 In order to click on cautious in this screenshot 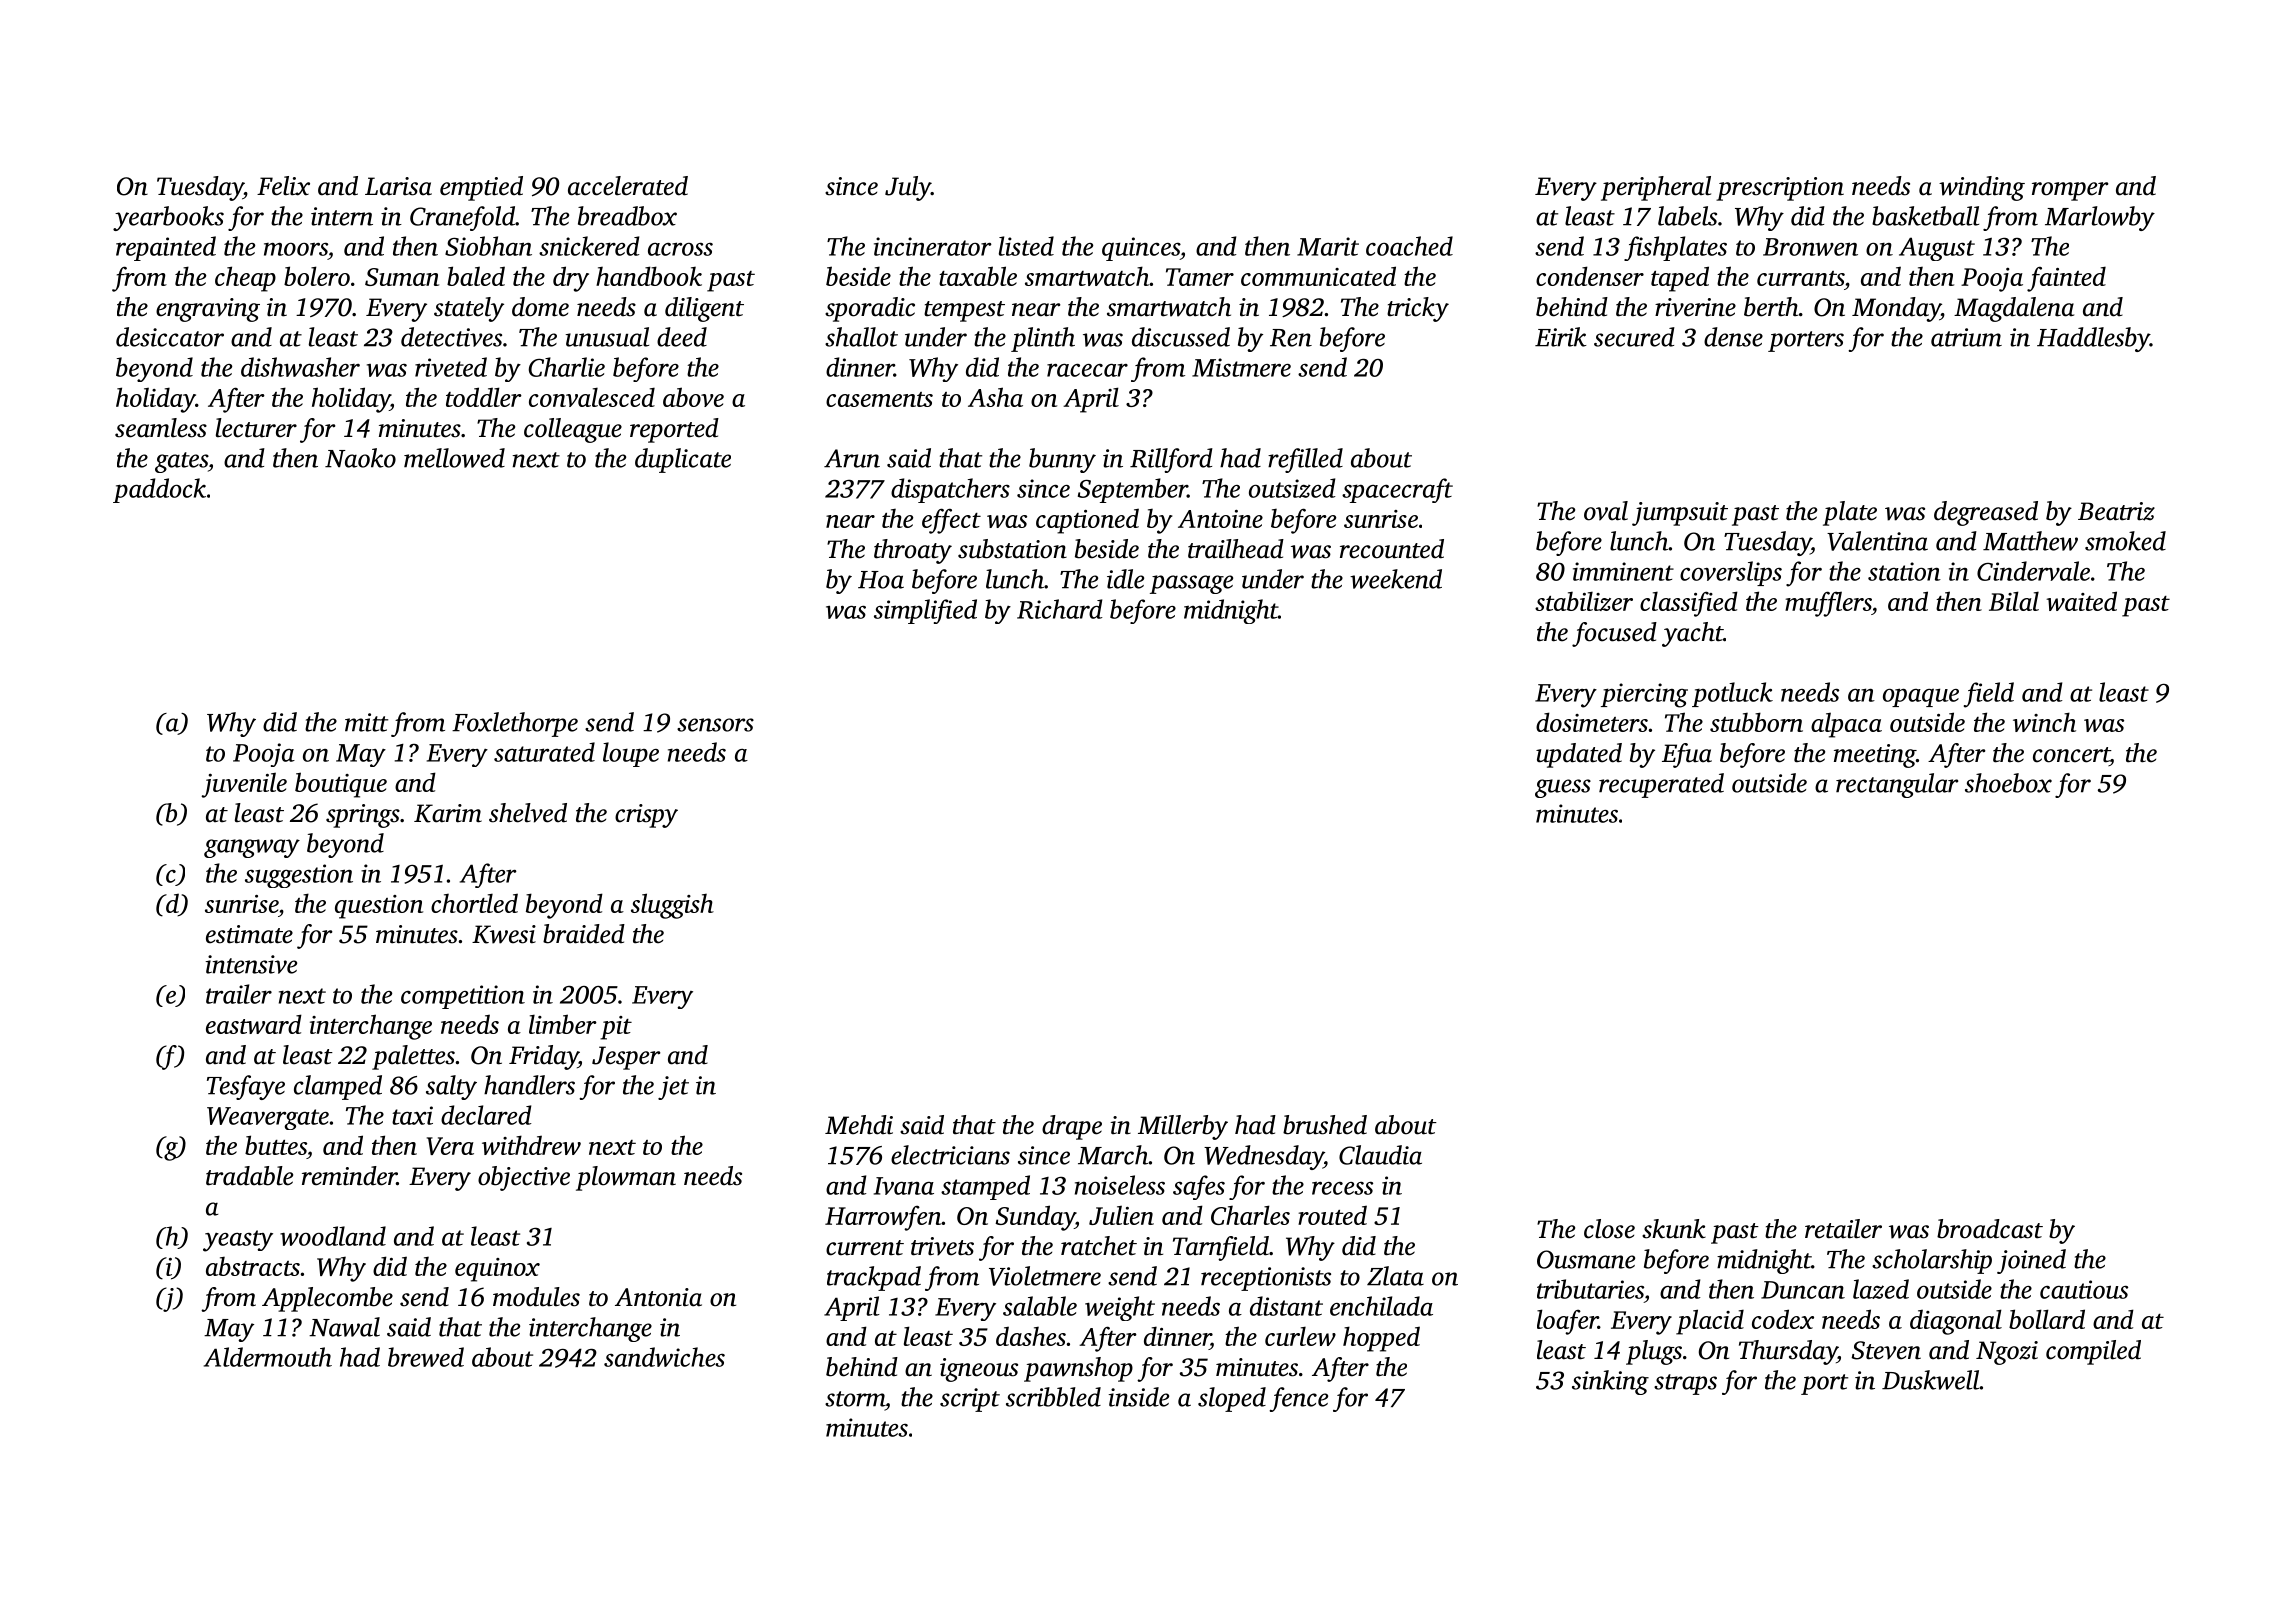, I will do `click(2084, 1289)`.
